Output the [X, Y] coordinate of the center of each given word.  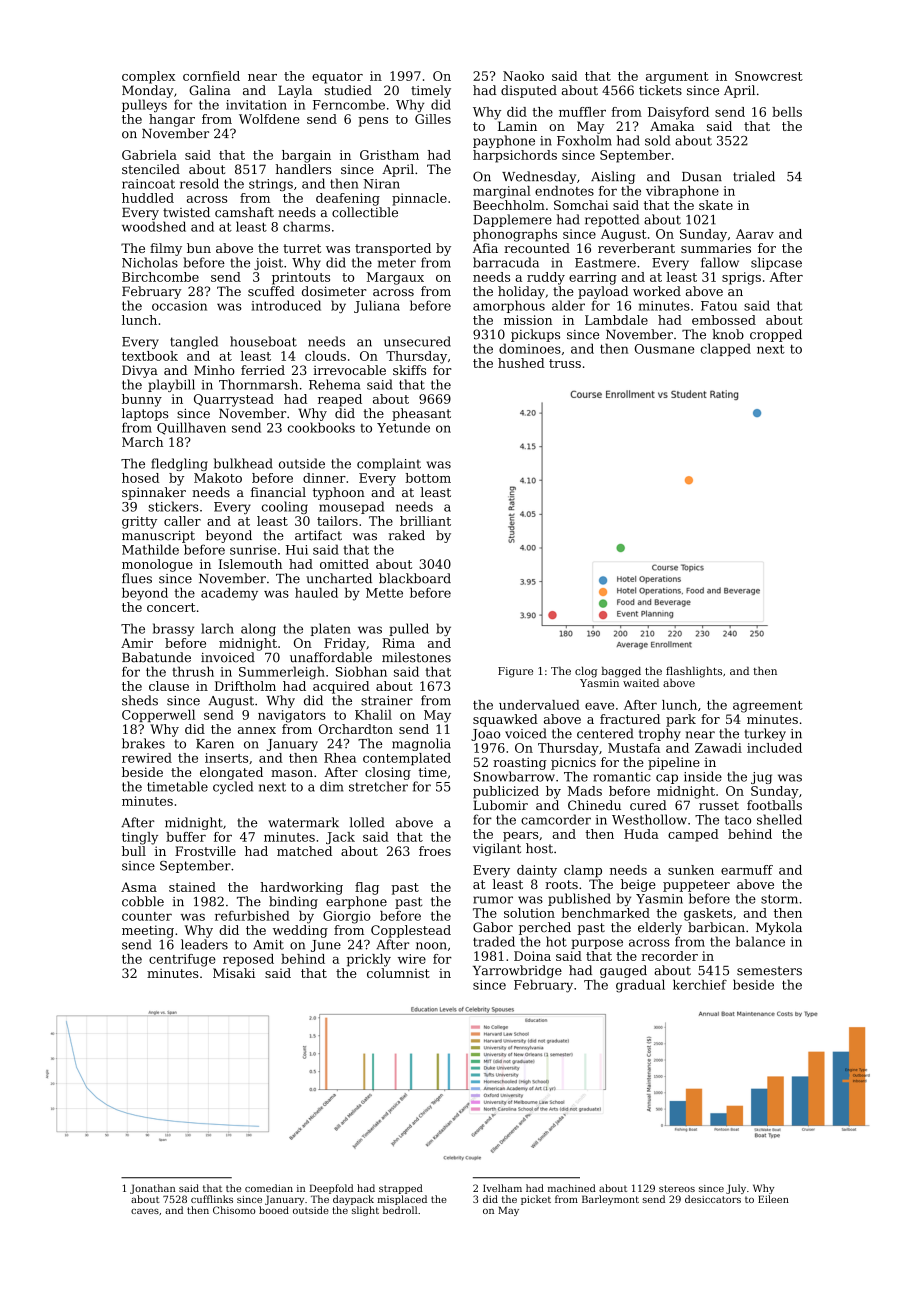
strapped [401, 1189]
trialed [754, 176]
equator [337, 78]
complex [148, 77]
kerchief [700, 984]
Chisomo [234, 1210]
